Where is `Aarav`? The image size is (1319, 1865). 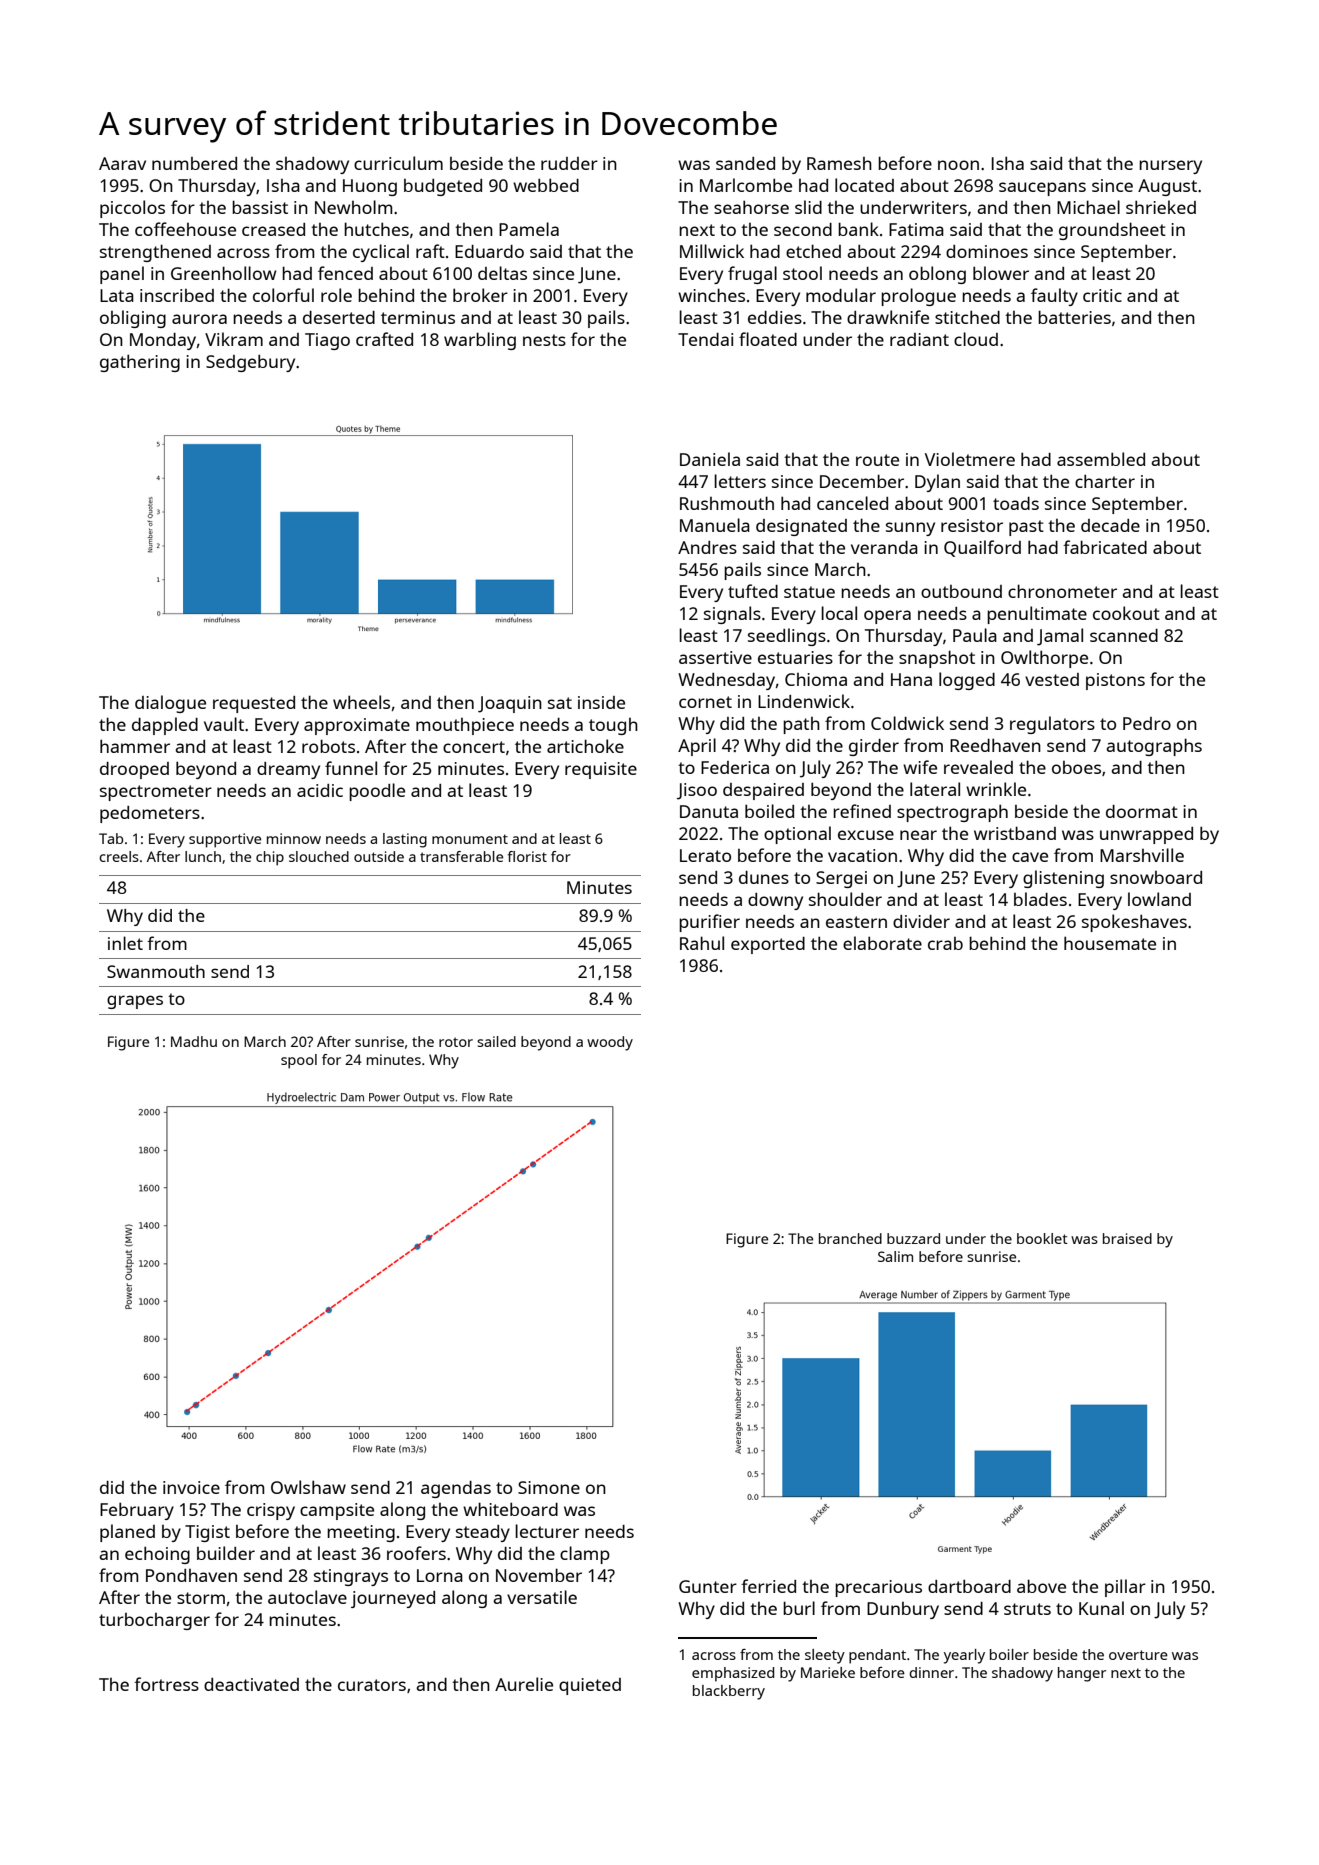
Aarav is located at coordinates (122, 163).
